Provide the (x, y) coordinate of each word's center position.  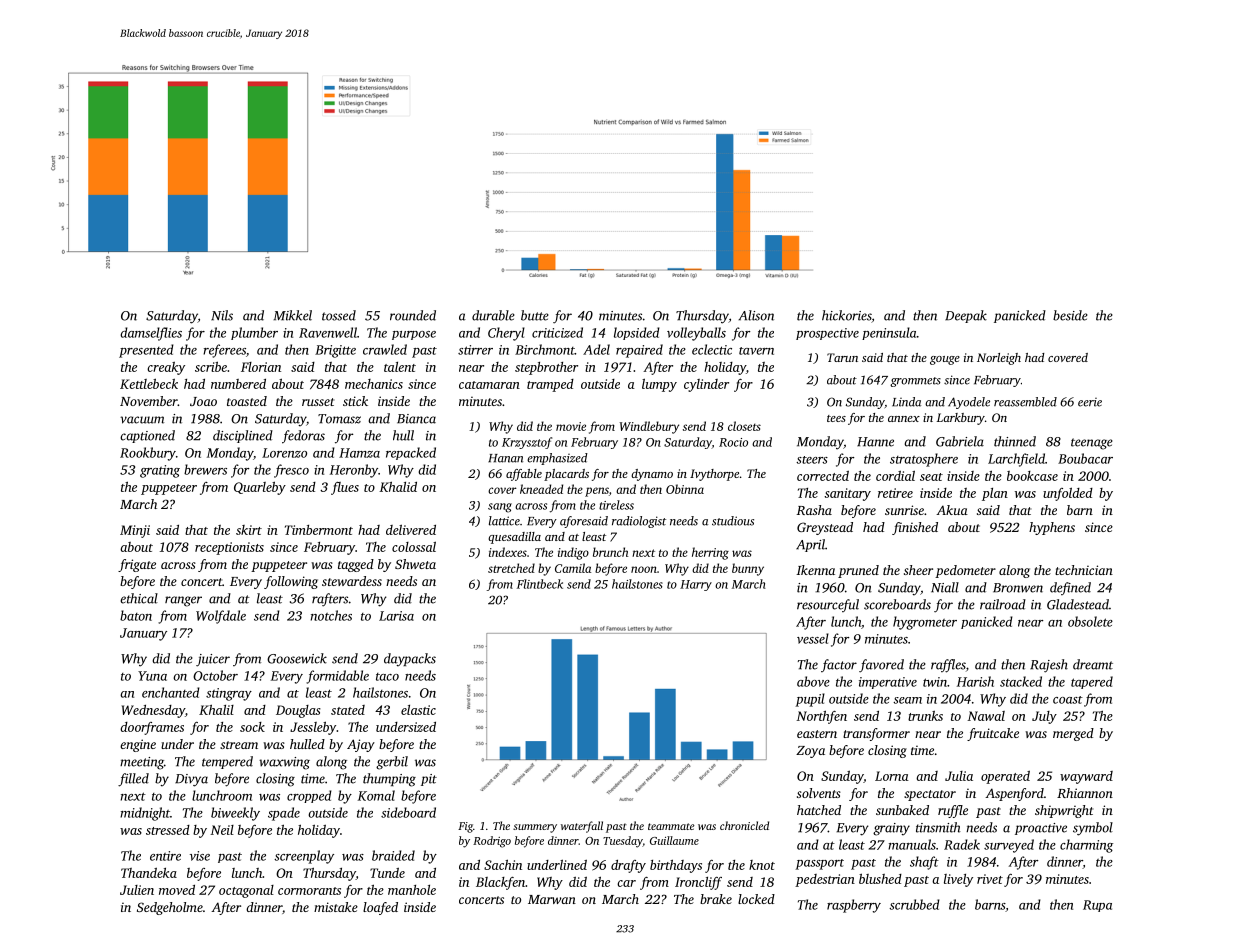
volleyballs (696, 334)
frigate (137, 565)
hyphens (1052, 528)
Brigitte (335, 351)
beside (1070, 315)
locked (756, 899)
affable (524, 475)
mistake (336, 907)
